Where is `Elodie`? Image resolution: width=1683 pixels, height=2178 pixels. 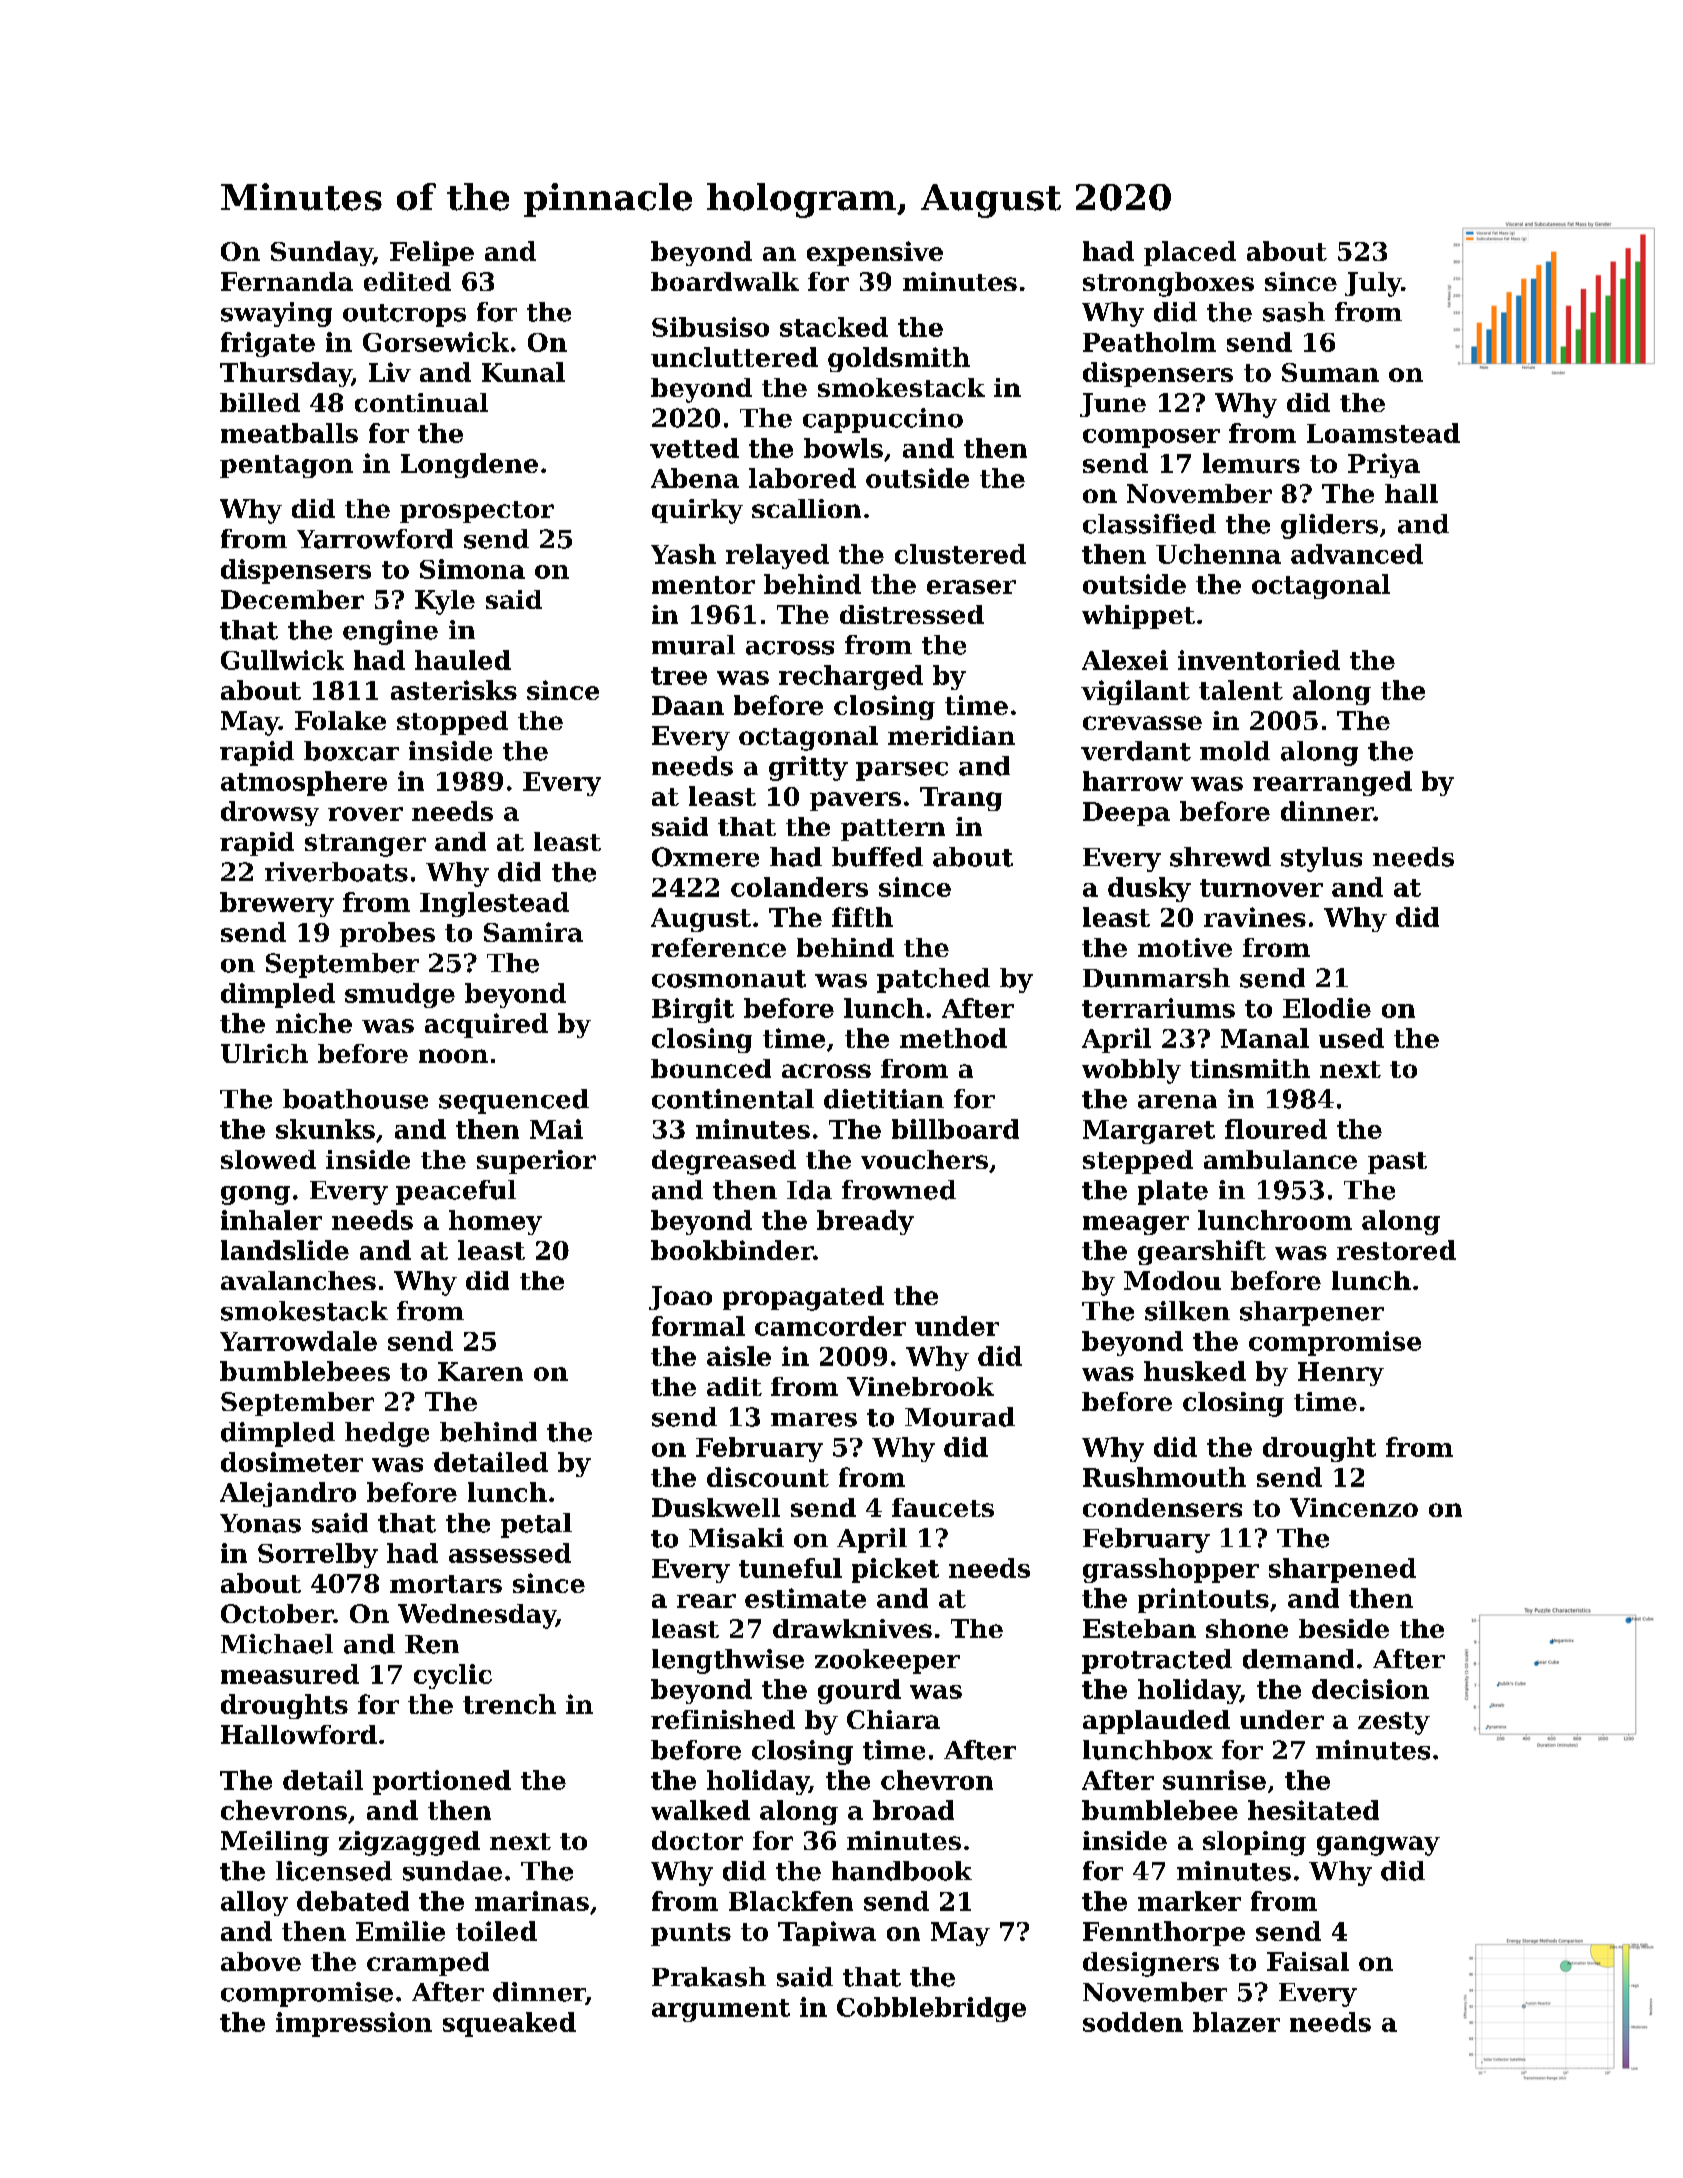 Elodie is located at coordinates (1327, 1008).
